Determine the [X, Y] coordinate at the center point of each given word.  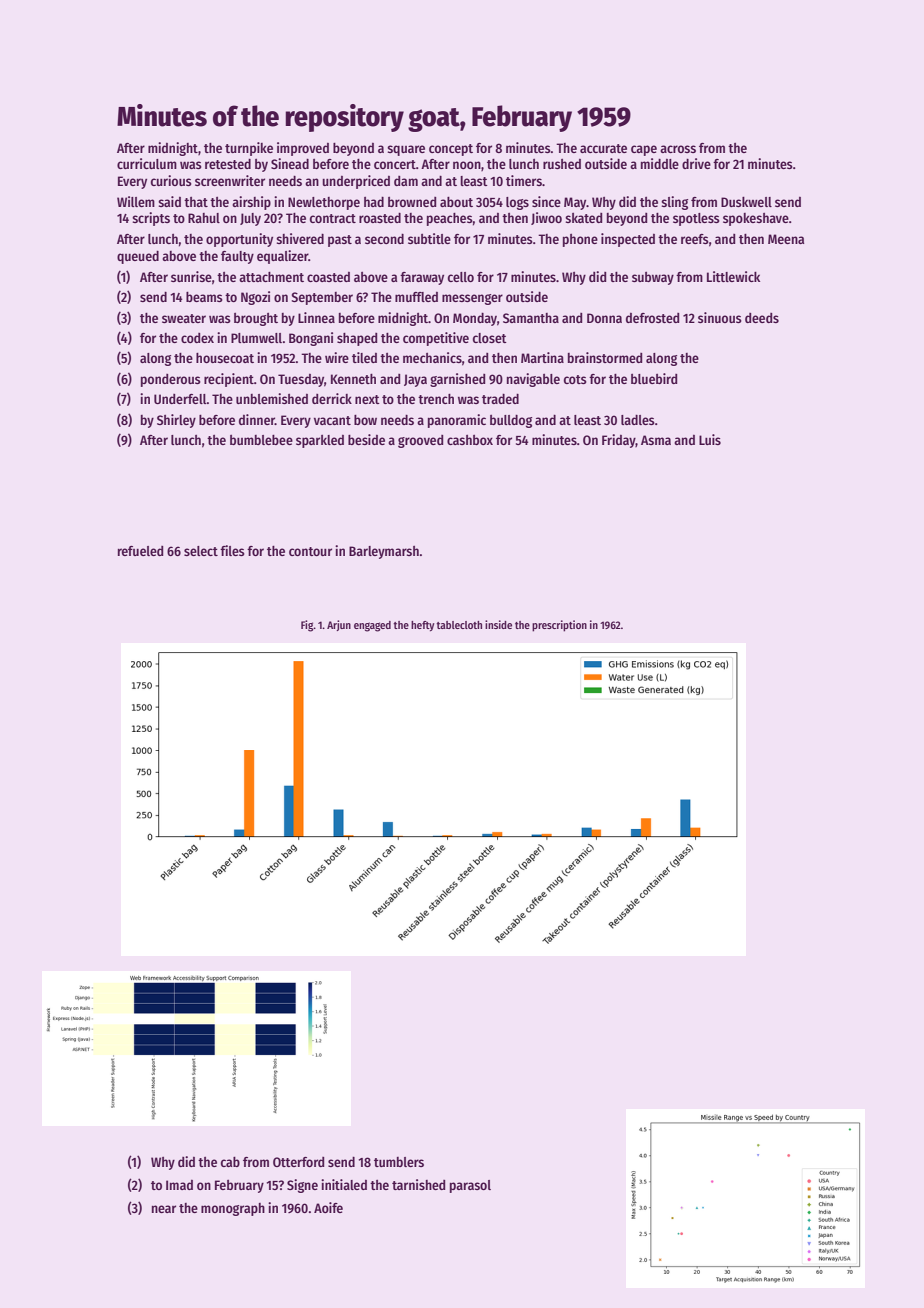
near [164, 1209]
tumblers [399, 1162]
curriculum [147, 163]
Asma [656, 440]
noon [467, 165]
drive [696, 163]
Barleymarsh [384, 552]
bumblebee [261, 440]
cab [230, 1162]
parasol [470, 1186]
